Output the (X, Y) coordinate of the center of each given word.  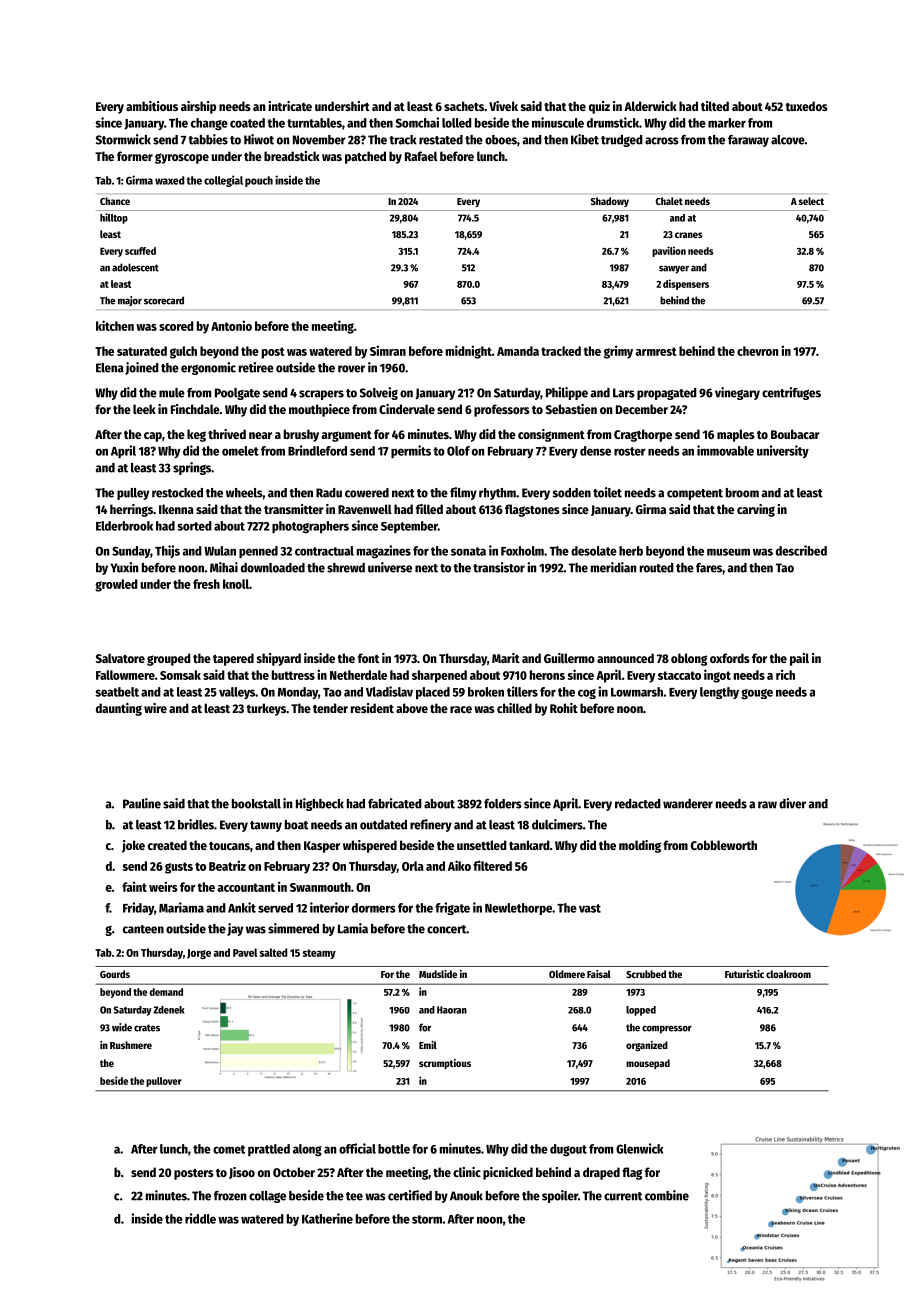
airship (198, 107)
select (811, 201)
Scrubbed (646, 974)
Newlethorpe (518, 909)
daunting (119, 709)
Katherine (327, 1218)
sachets (464, 106)
